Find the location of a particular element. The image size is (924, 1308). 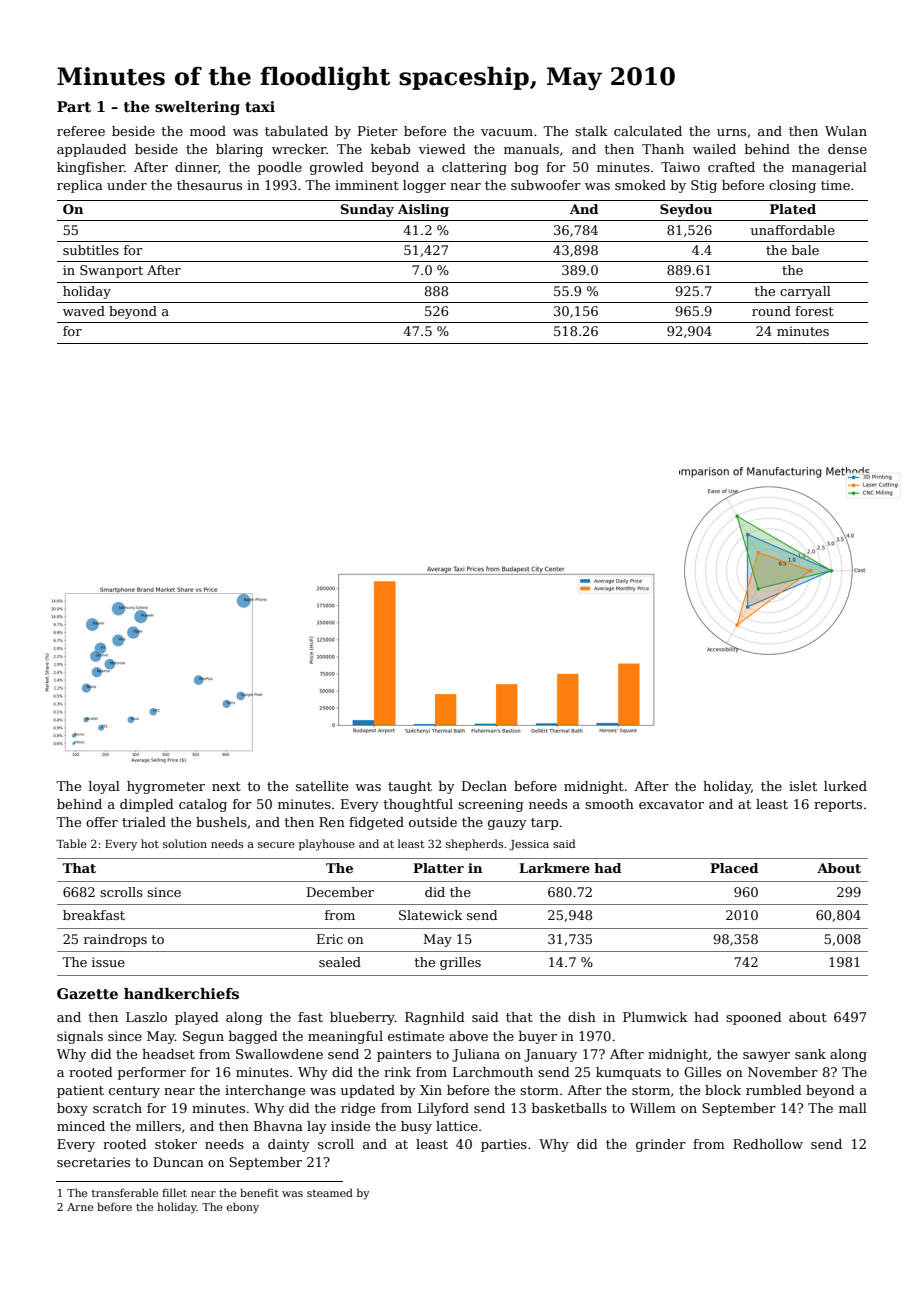

reports is located at coordinates (838, 806).
